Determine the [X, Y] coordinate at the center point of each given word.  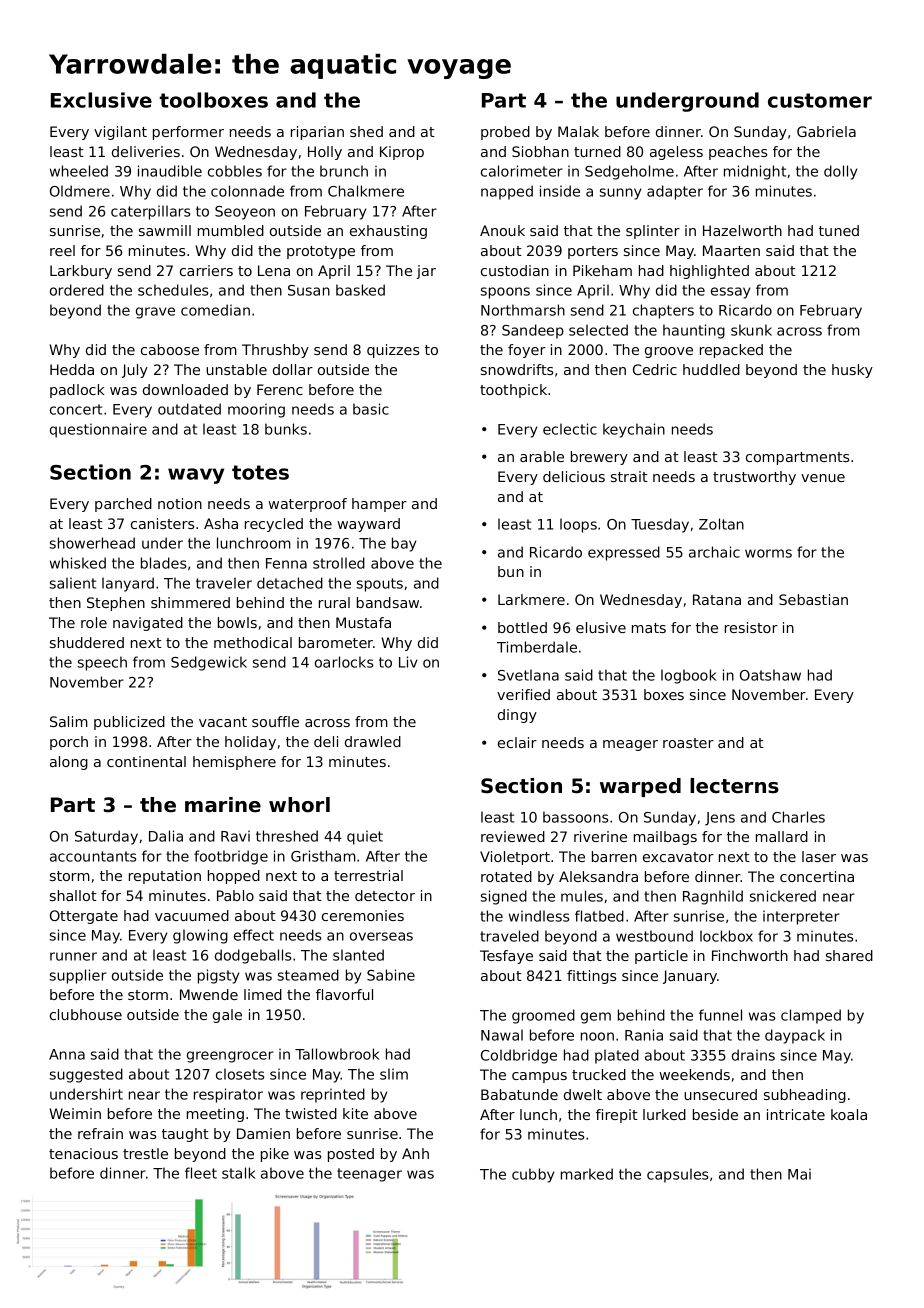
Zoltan [721, 524]
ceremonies [363, 915]
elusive [601, 627]
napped [507, 192]
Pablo [235, 895]
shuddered [87, 642]
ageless [676, 153]
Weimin [75, 1113]
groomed [543, 1016]
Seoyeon [245, 213]
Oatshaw [770, 675]
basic [371, 409]
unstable [236, 369]
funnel [720, 1015]
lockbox [726, 936]
